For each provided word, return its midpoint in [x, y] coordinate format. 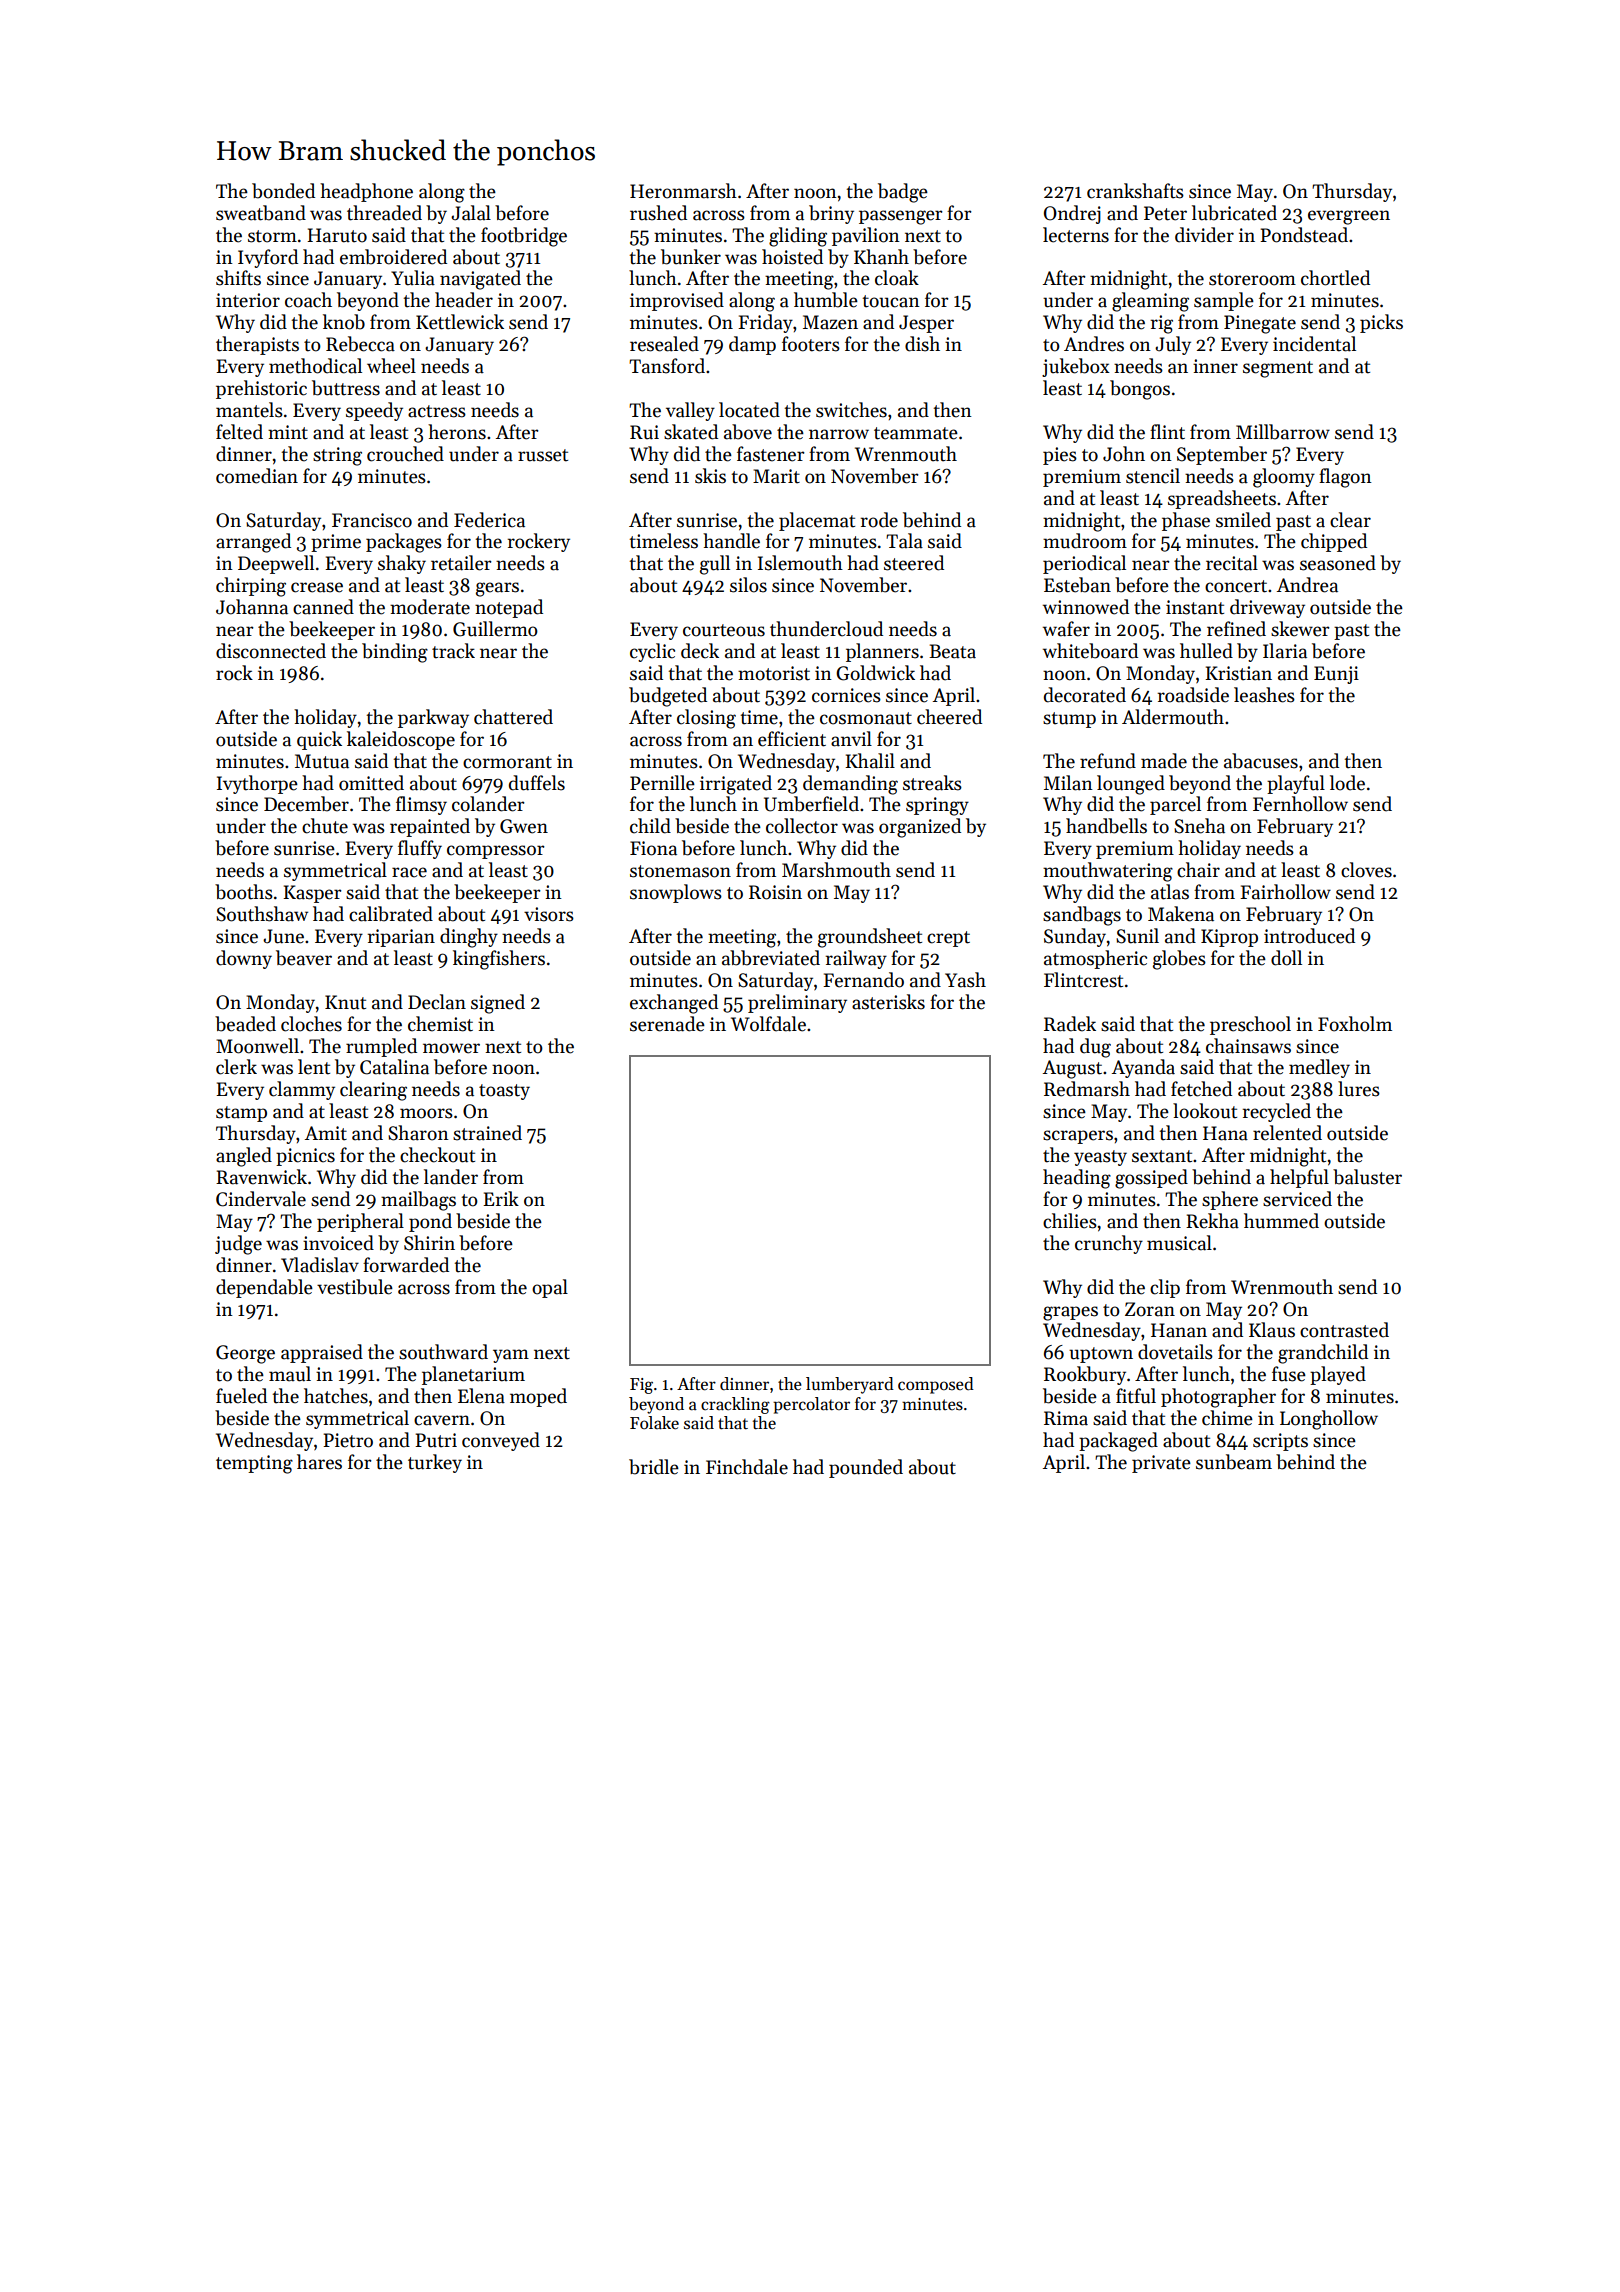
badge [903, 193]
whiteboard [1090, 651]
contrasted [1344, 1330]
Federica [489, 520]
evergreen [1349, 217]
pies [1060, 456]
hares [319, 1462]
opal [550, 1288]
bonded [283, 191]
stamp [241, 1114]
